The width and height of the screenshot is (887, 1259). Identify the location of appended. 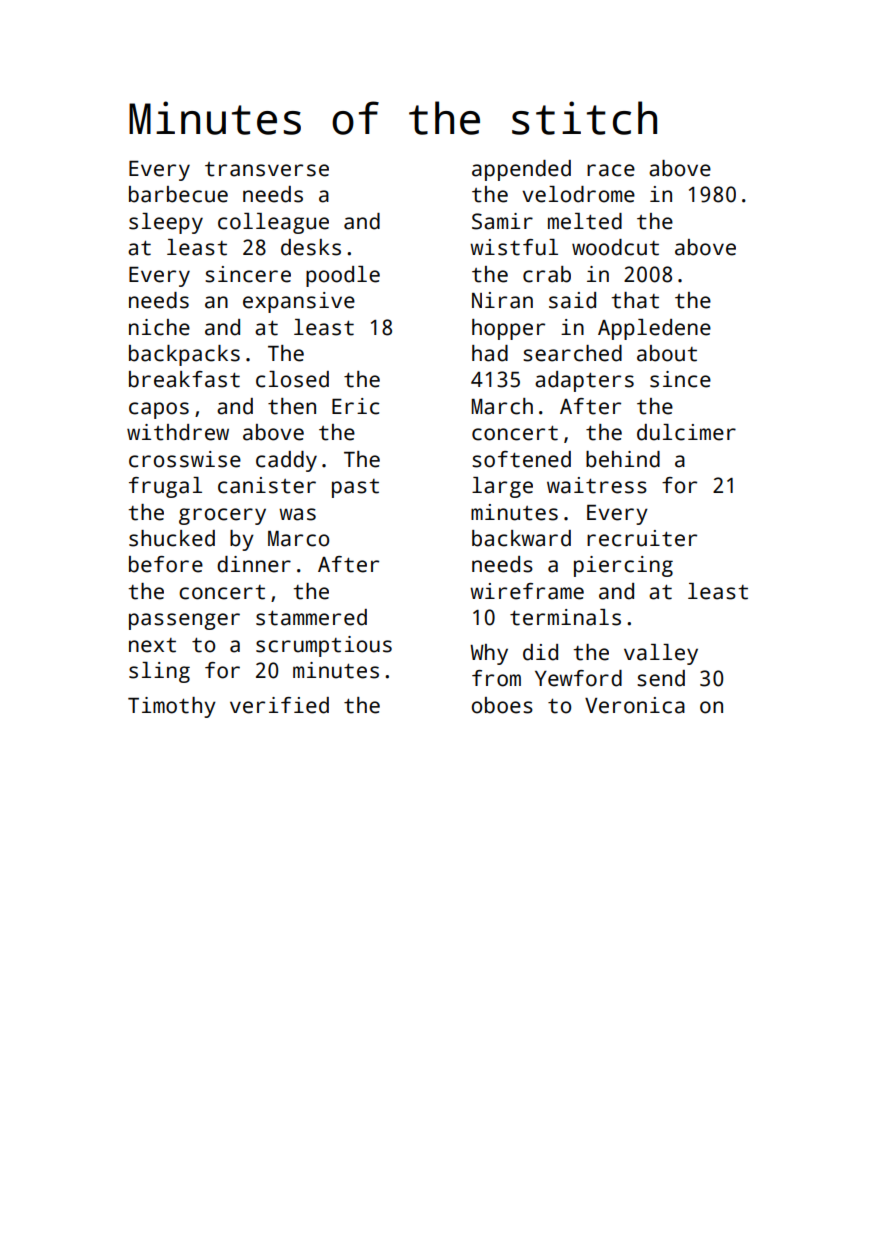
(521, 170).
